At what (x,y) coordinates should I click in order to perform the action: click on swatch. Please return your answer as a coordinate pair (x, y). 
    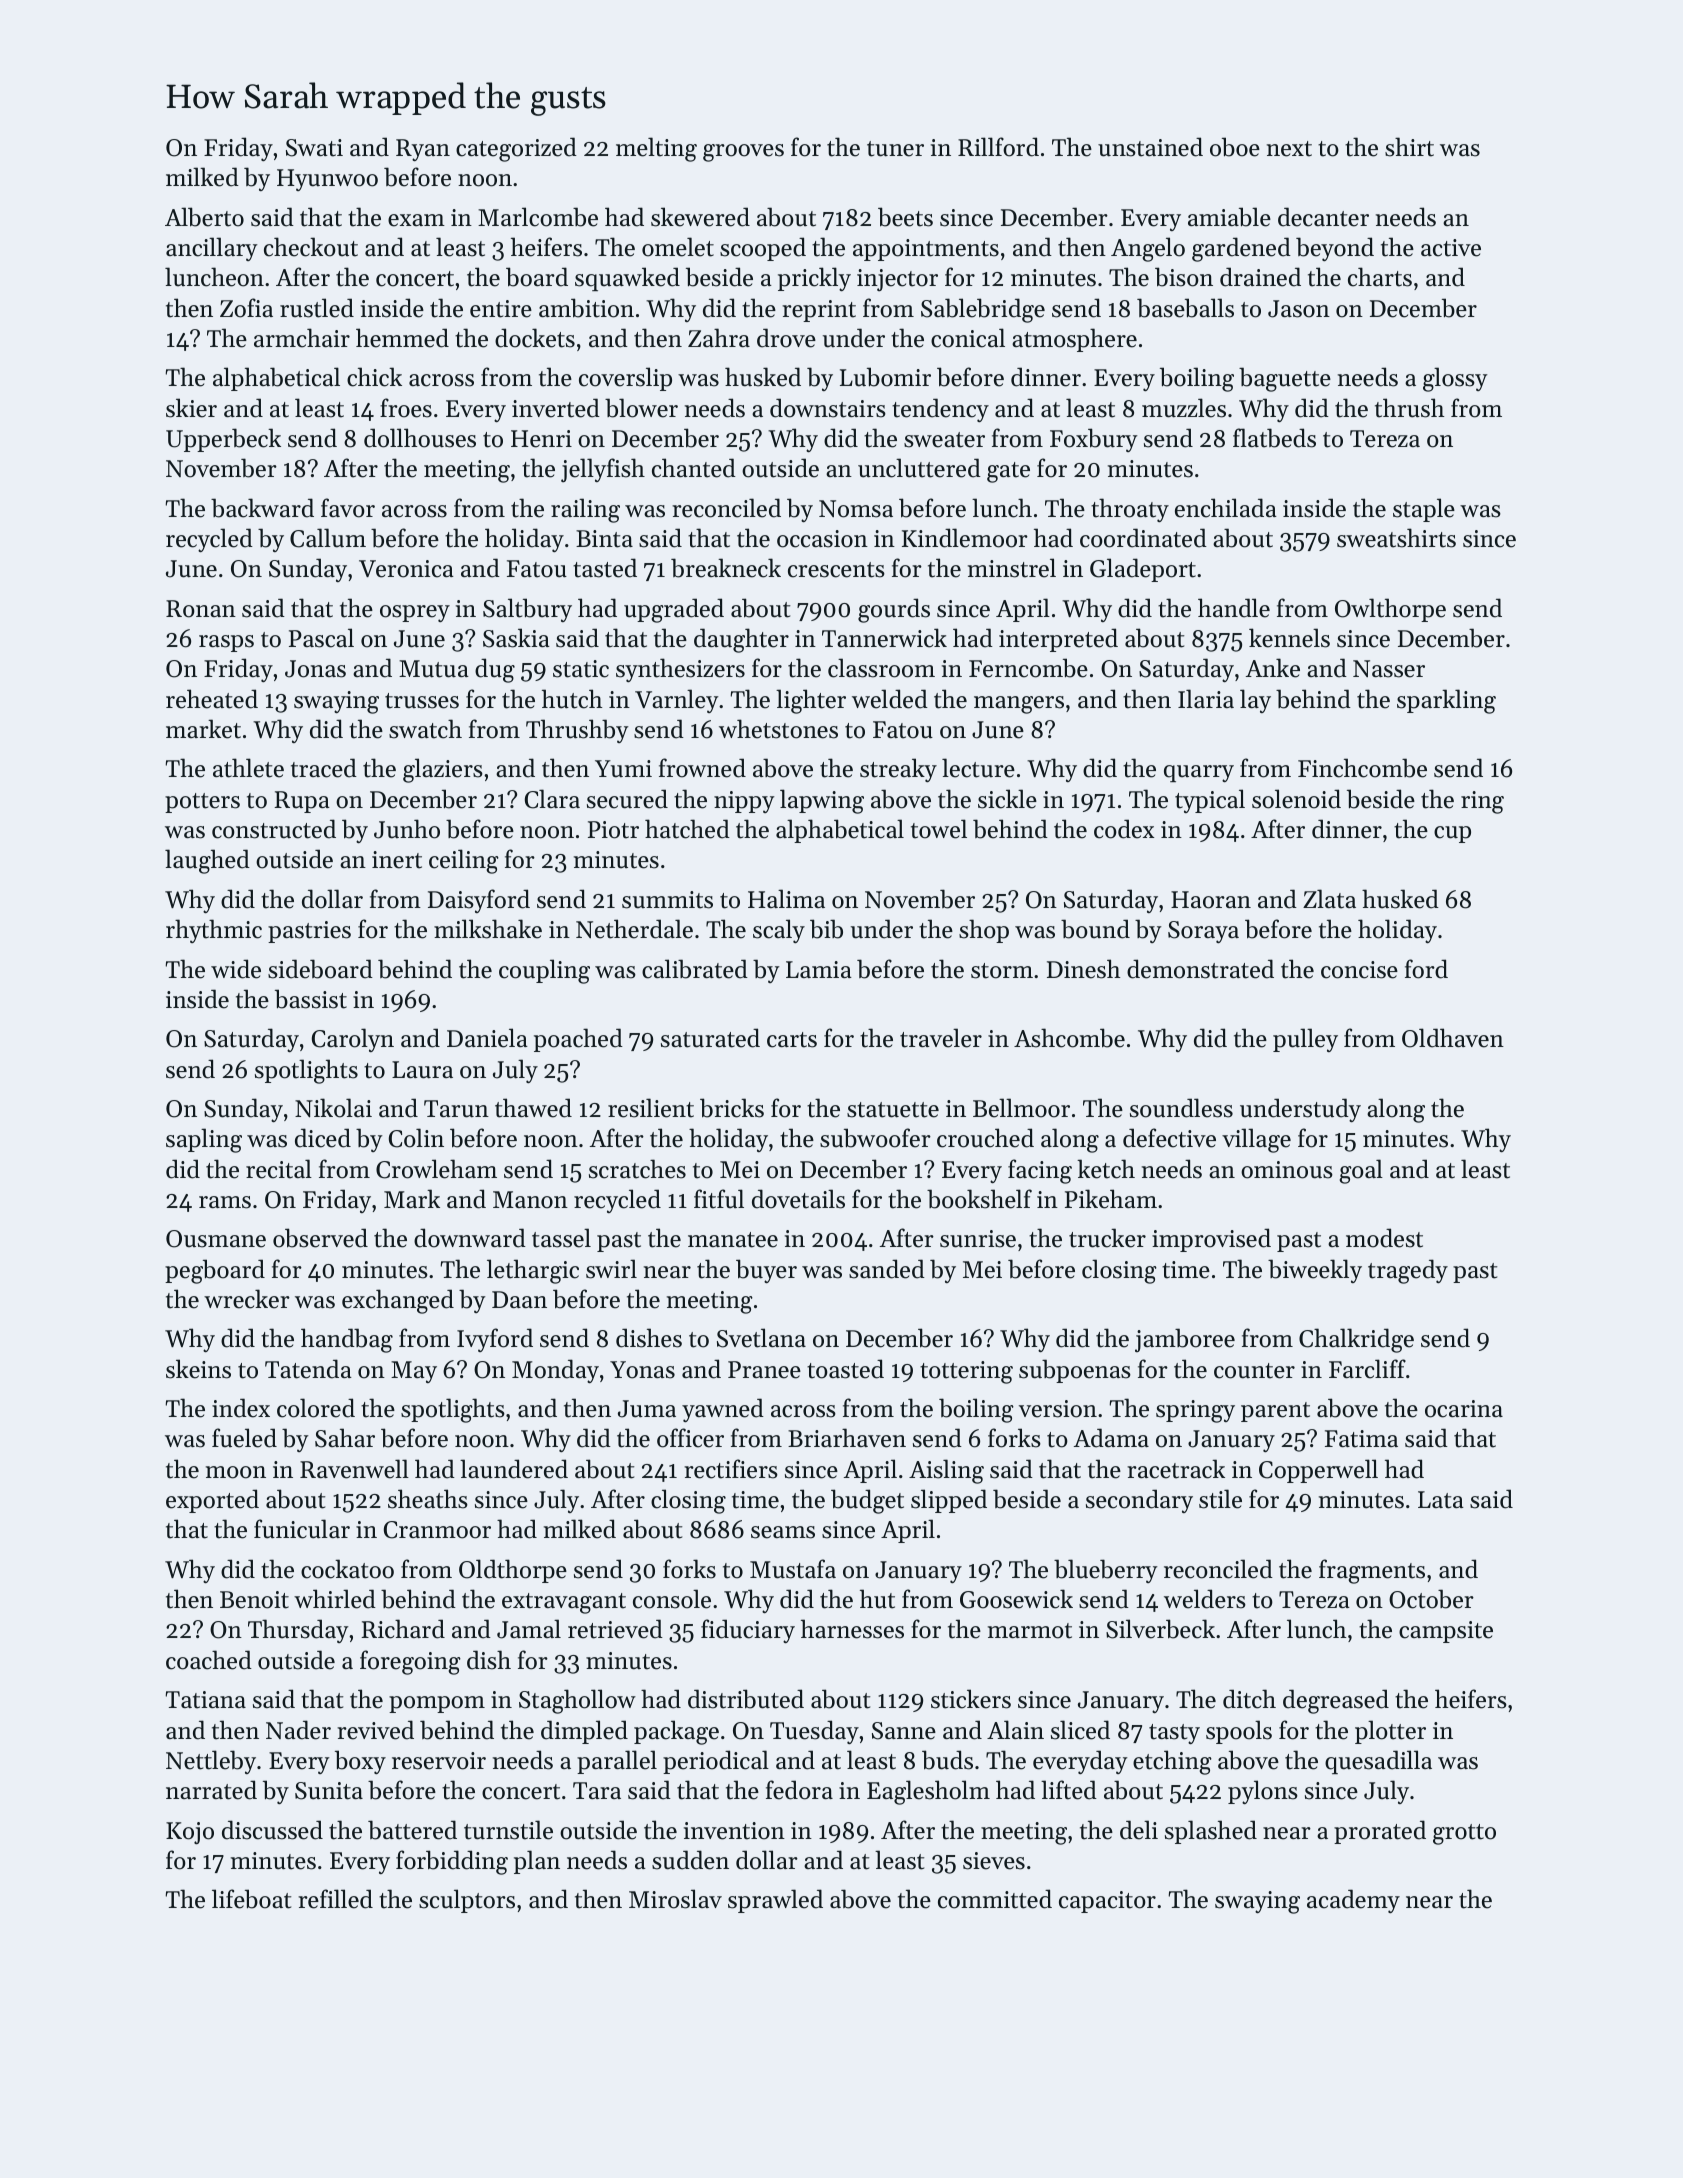
    Looking at the image, I should click on (425, 729).
